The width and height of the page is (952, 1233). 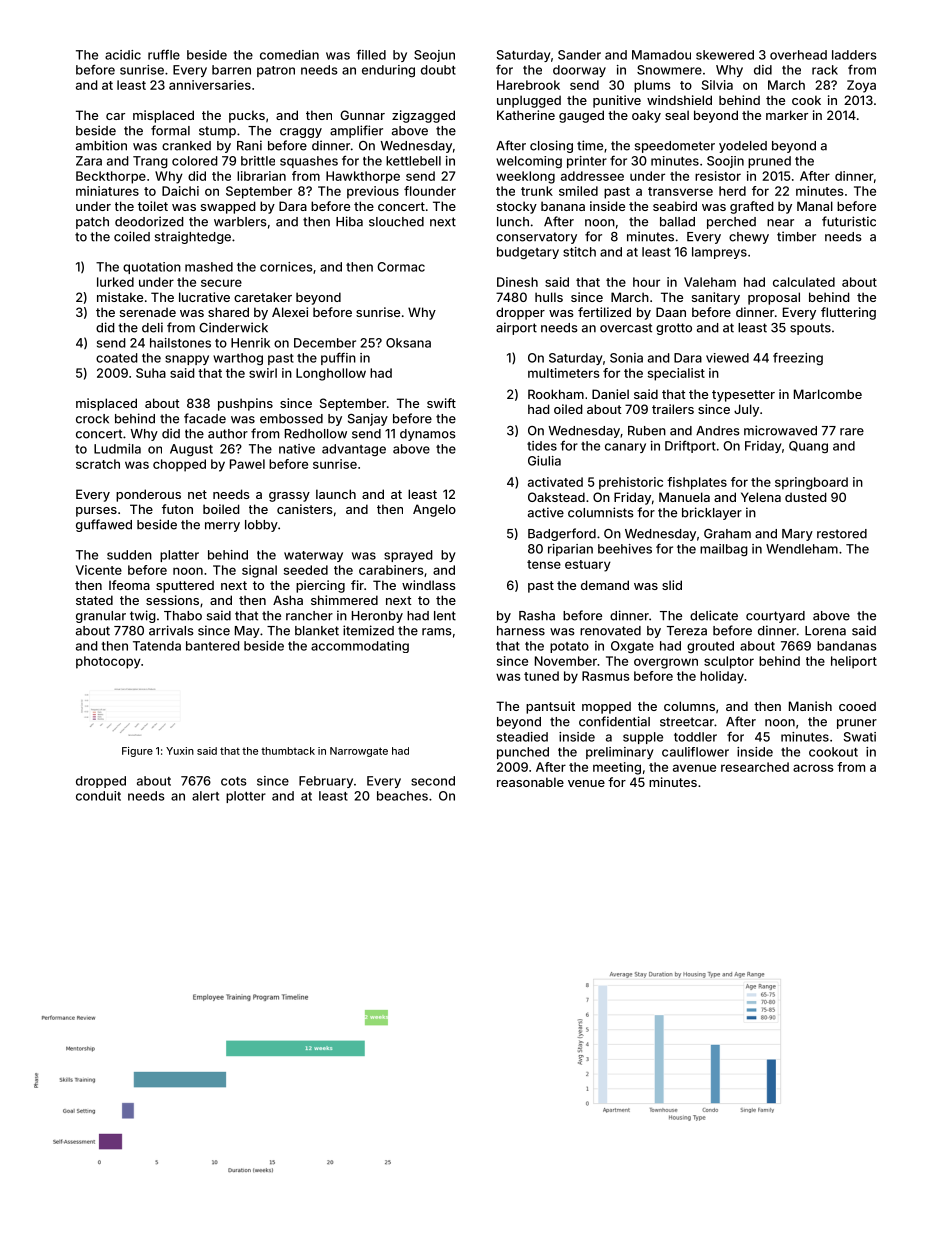 What do you see at coordinates (205, 796) in the page?
I see `alert` at bounding box center [205, 796].
